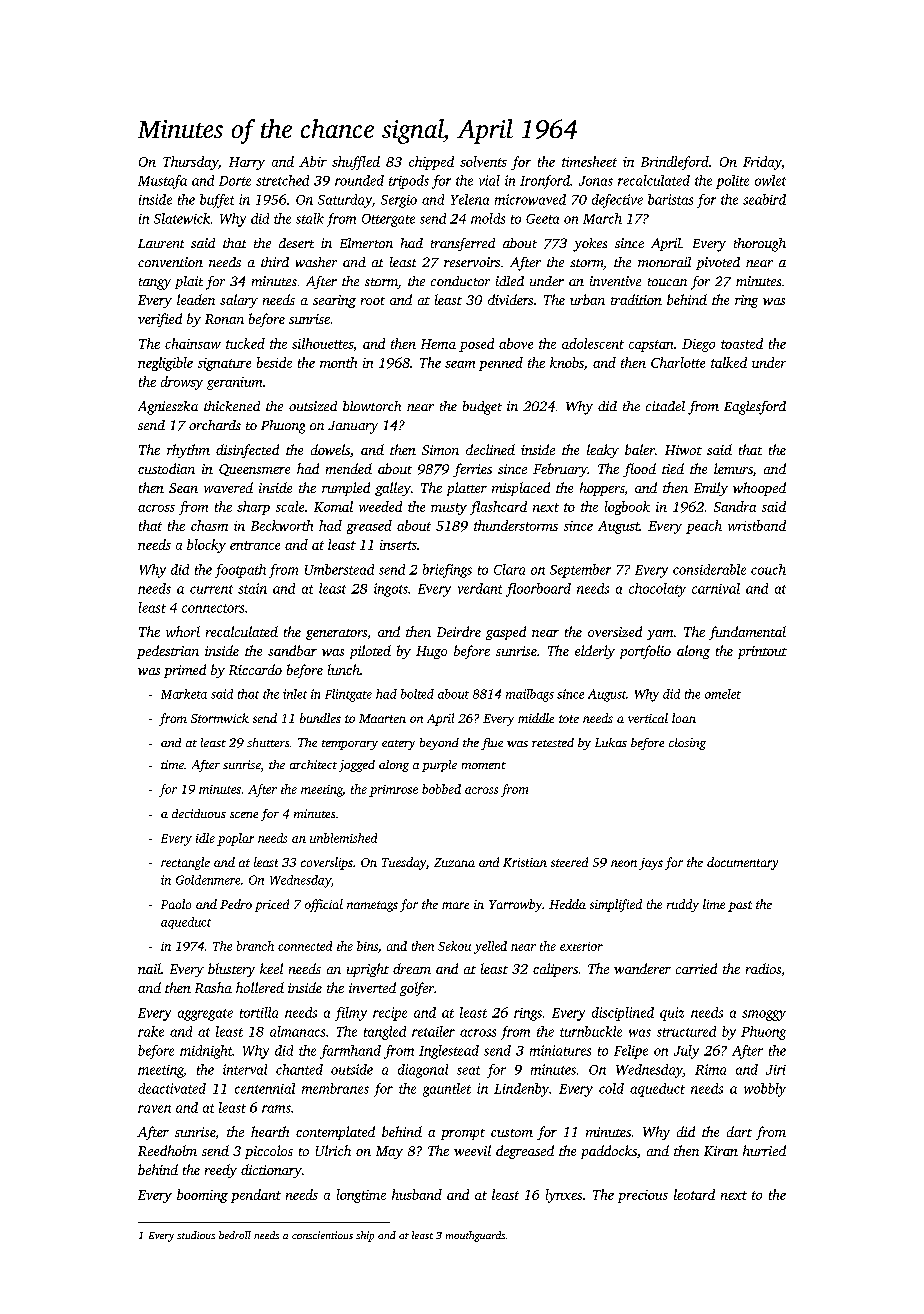 This screenshot has height=1314, width=924. What do you see at coordinates (168, 652) in the screenshot?
I see `pedestrian` at bounding box center [168, 652].
